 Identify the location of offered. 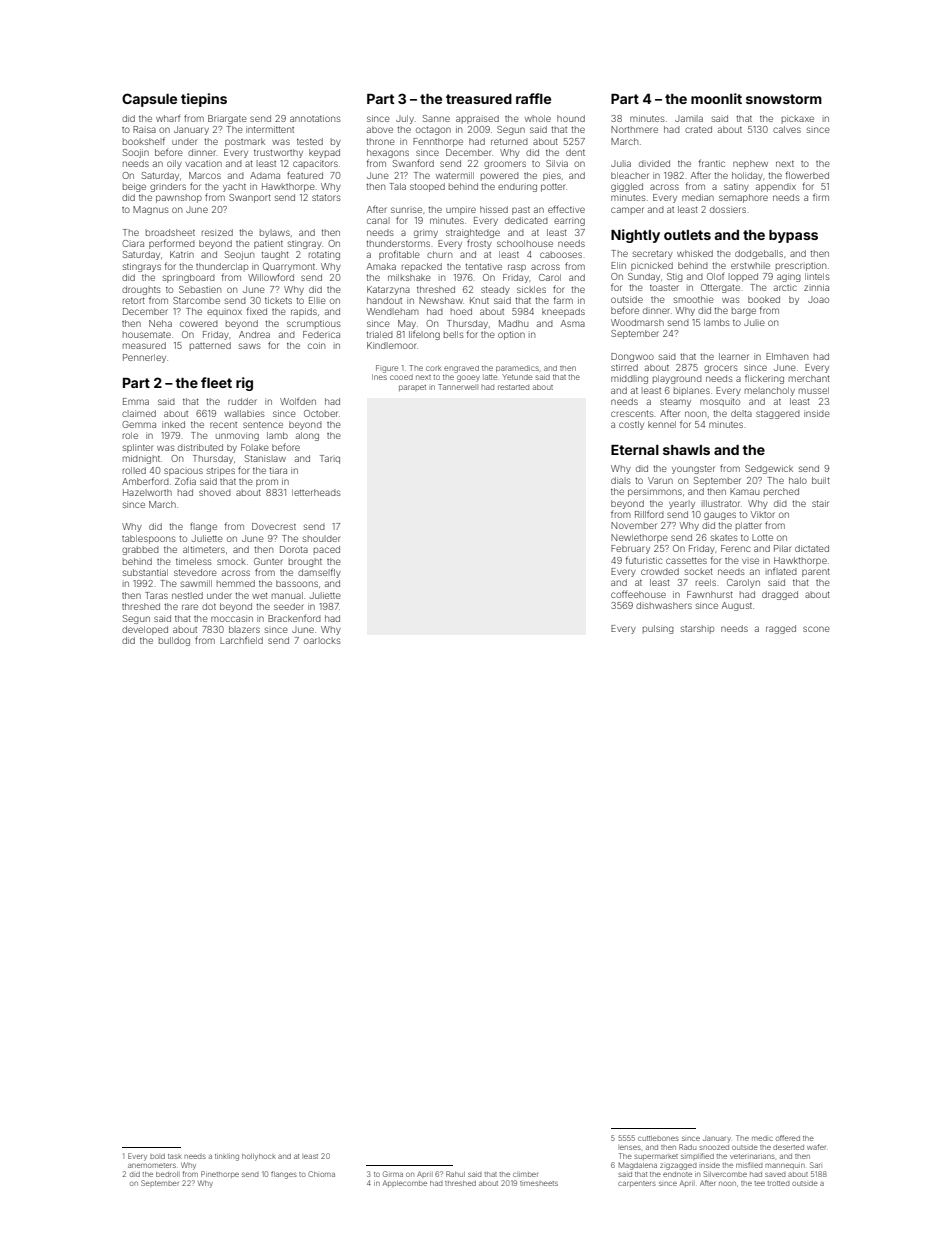
(788, 1138).
